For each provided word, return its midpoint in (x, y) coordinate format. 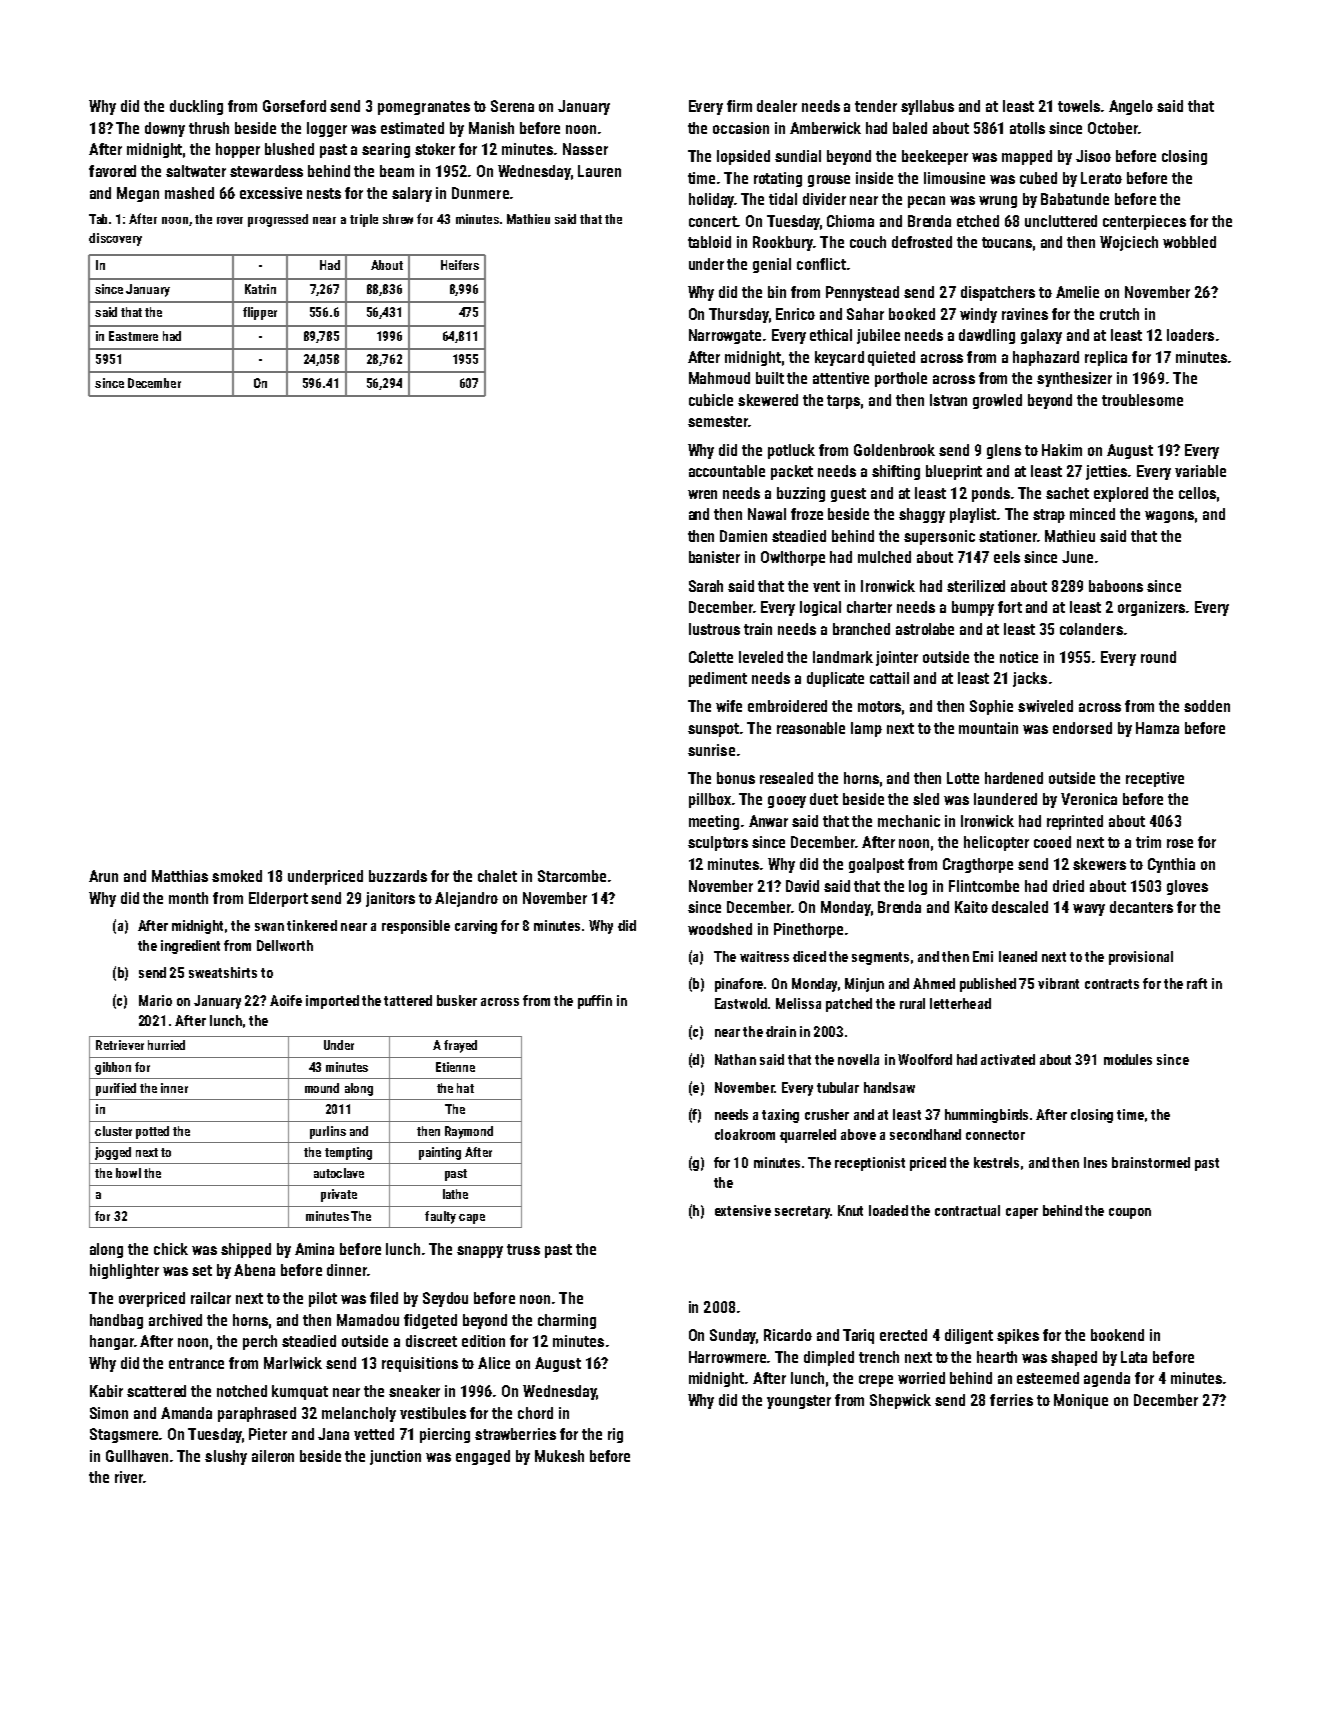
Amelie (1077, 292)
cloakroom (745, 1134)
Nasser (585, 149)
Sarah (706, 586)
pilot (323, 1299)
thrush (209, 128)
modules (1128, 1059)
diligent (969, 1336)
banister (714, 557)
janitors (390, 899)
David (802, 886)
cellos (1197, 493)
